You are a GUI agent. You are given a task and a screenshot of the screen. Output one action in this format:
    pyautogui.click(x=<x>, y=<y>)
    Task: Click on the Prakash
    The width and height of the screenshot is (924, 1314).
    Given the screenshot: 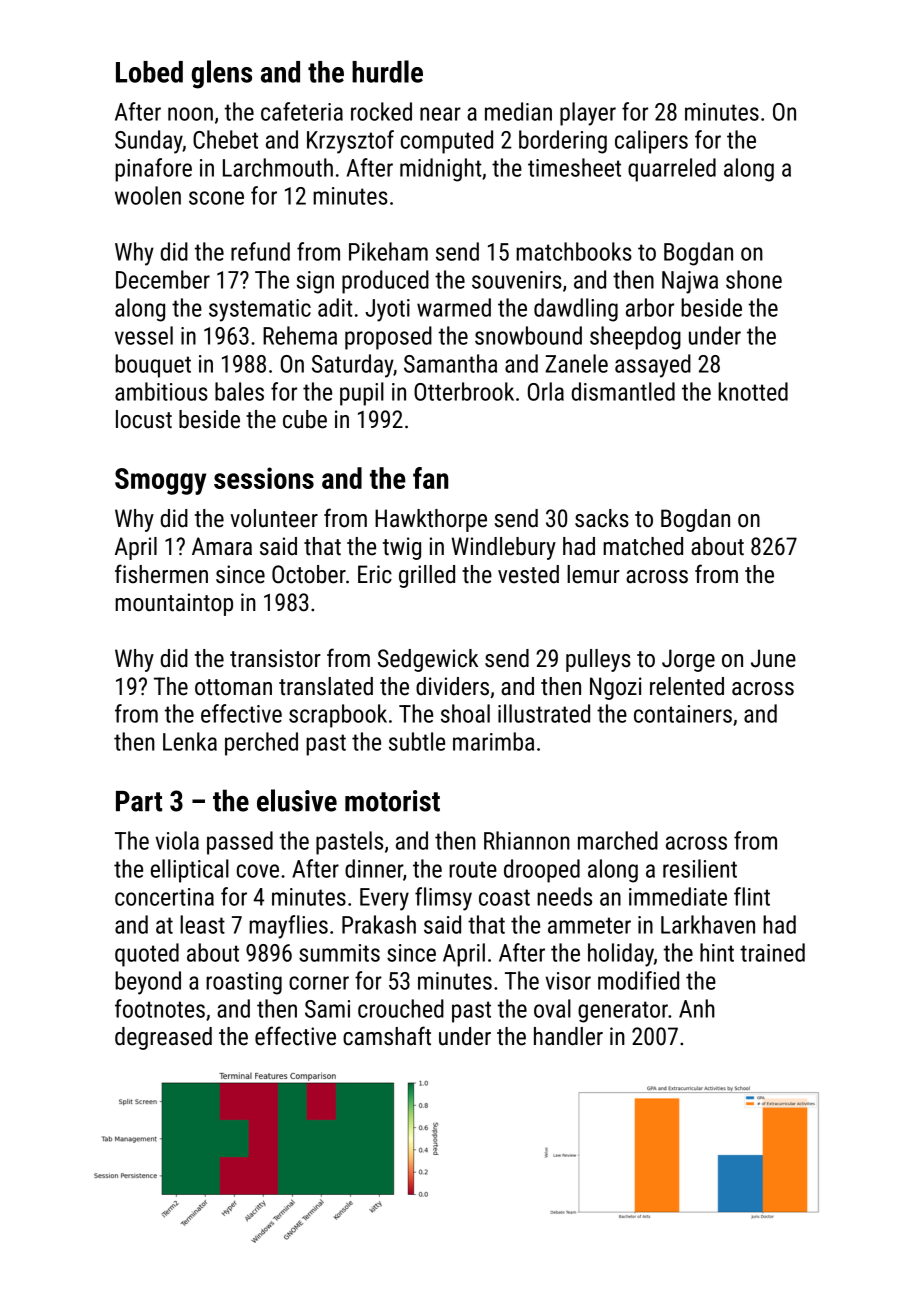 What is the action you would take?
    pyautogui.click(x=379, y=924)
